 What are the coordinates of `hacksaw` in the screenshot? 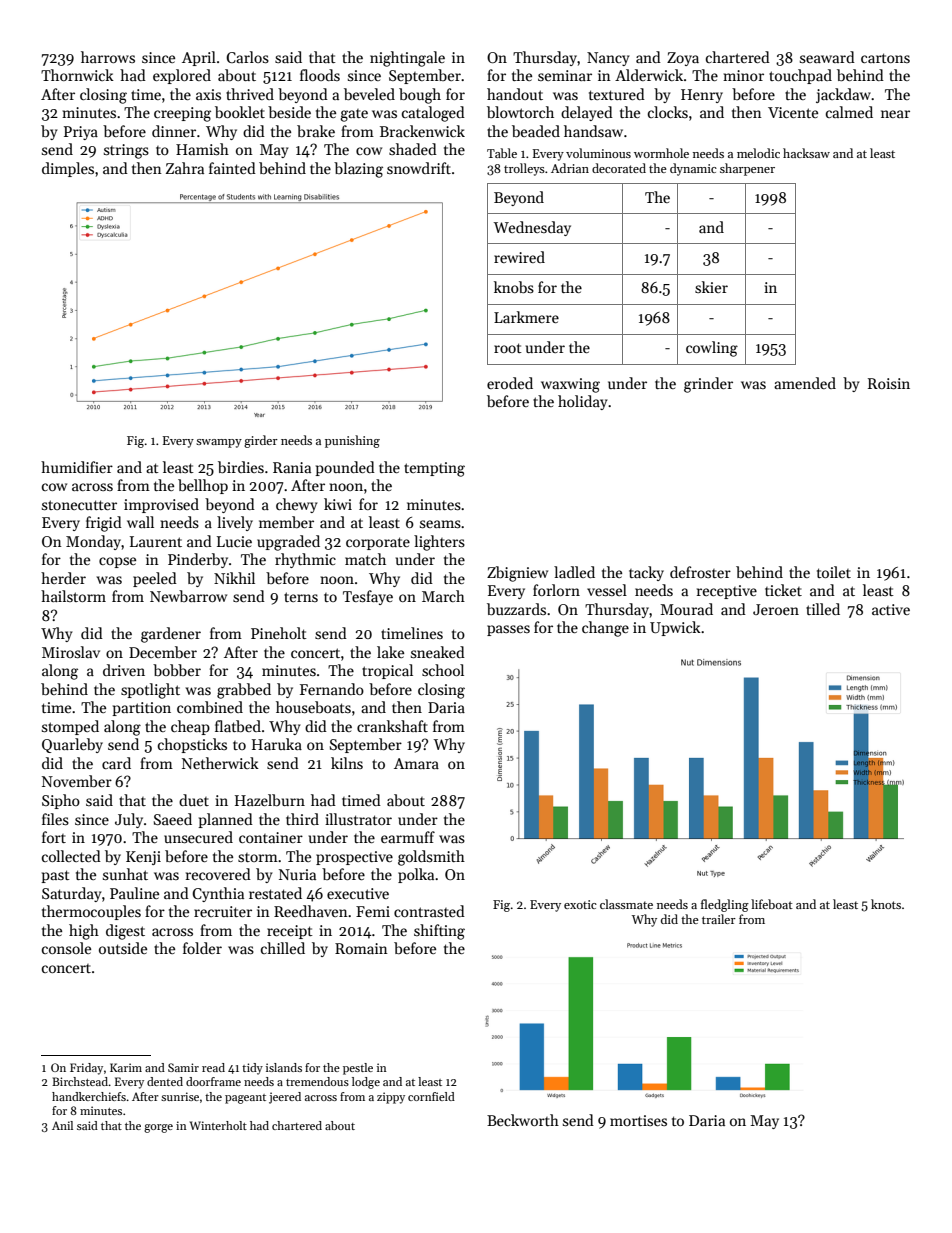 It's located at (806, 153).
